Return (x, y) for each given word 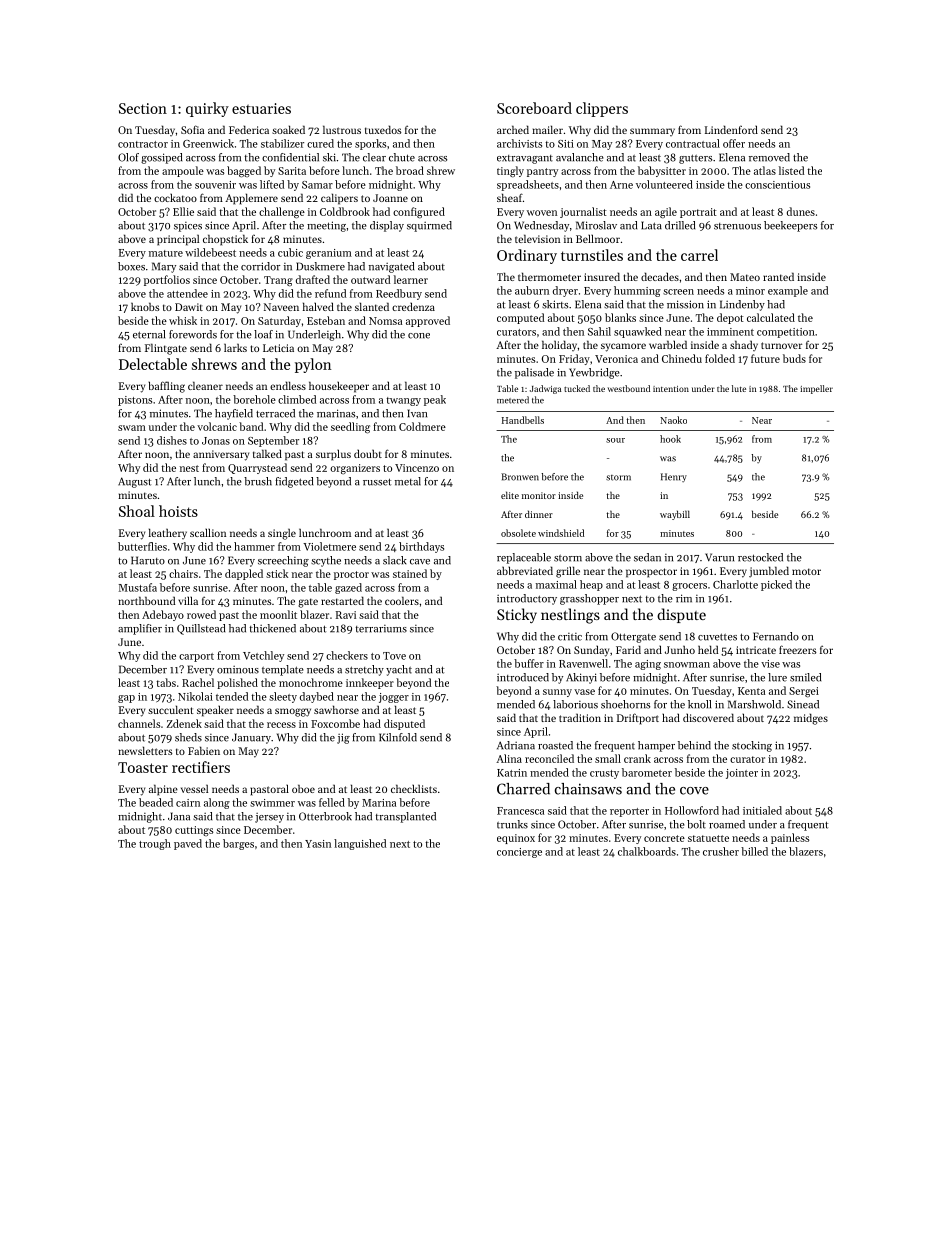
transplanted (406, 817)
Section (143, 108)
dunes (801, 211)
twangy (403, 401)
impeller (816, 389)
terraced (275, 413)
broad (410, 170)
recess (281, 725)
